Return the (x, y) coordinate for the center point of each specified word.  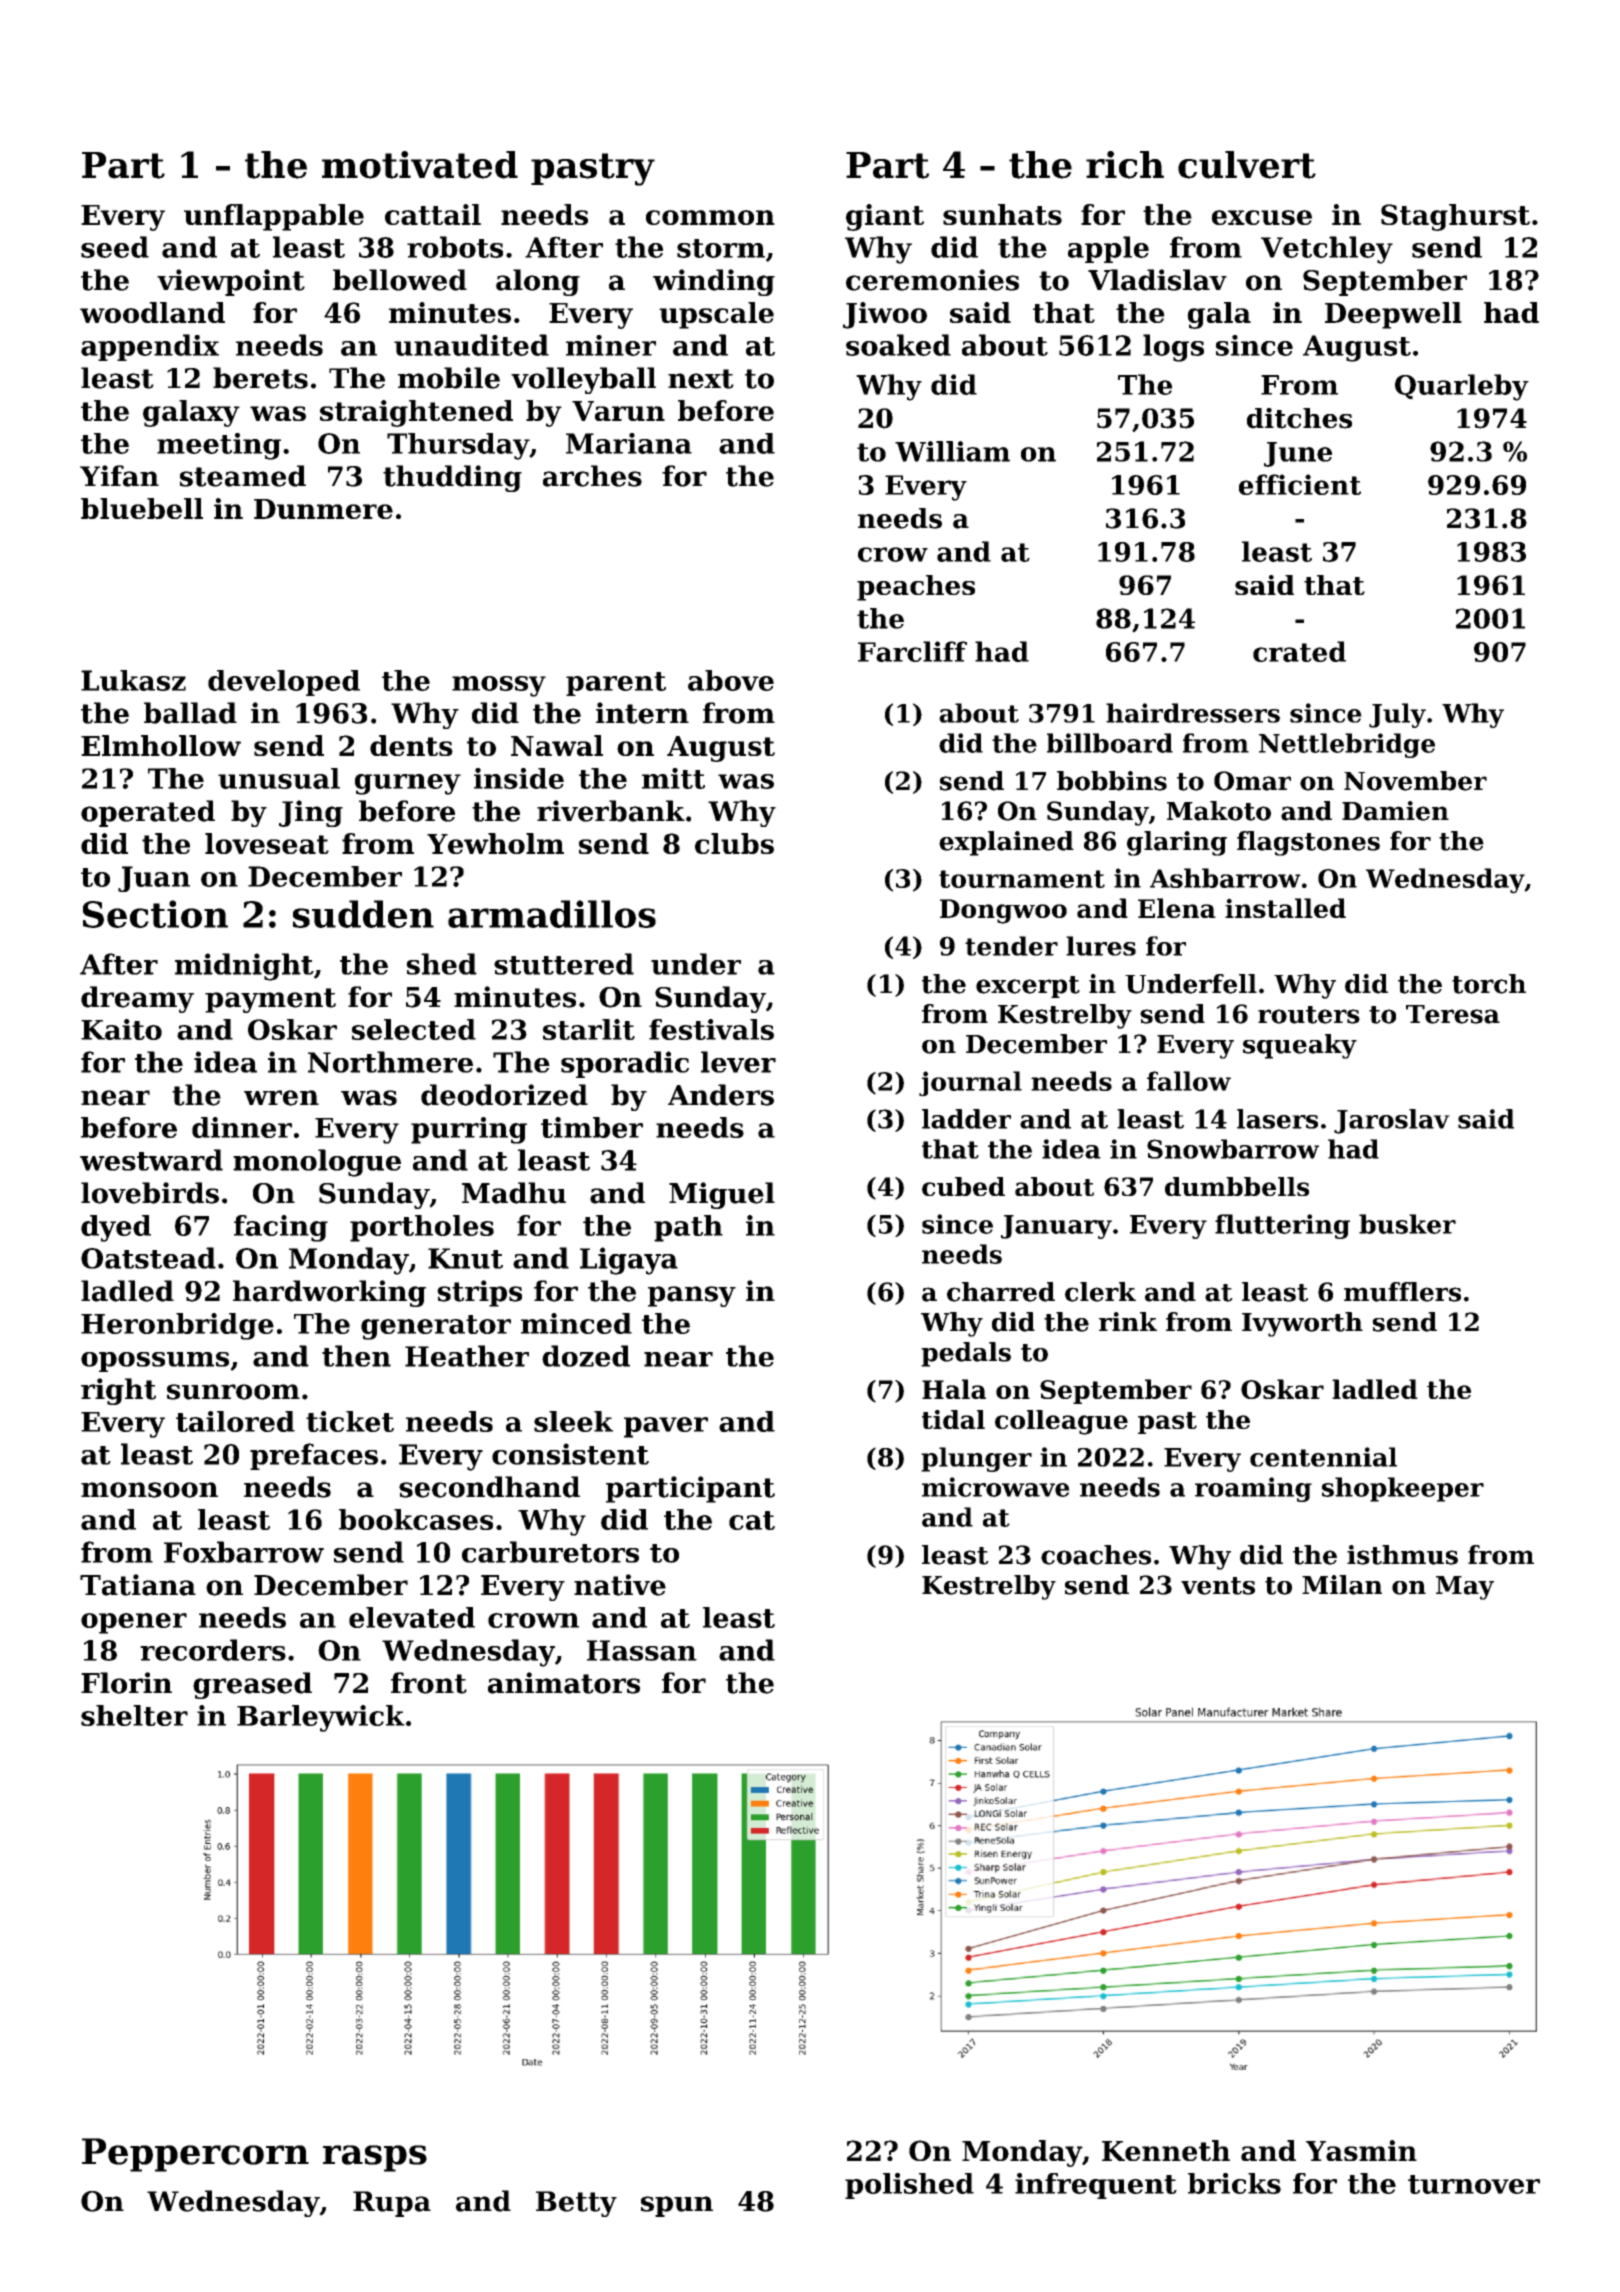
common (710, 217)
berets (260, 378)
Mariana (629, 443)
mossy (499, 686)
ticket (350, 1421)
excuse (1262, 217)
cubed (963, 1186)
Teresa (1453, 1014)
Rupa (392, 2204)
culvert (1247, 165)
